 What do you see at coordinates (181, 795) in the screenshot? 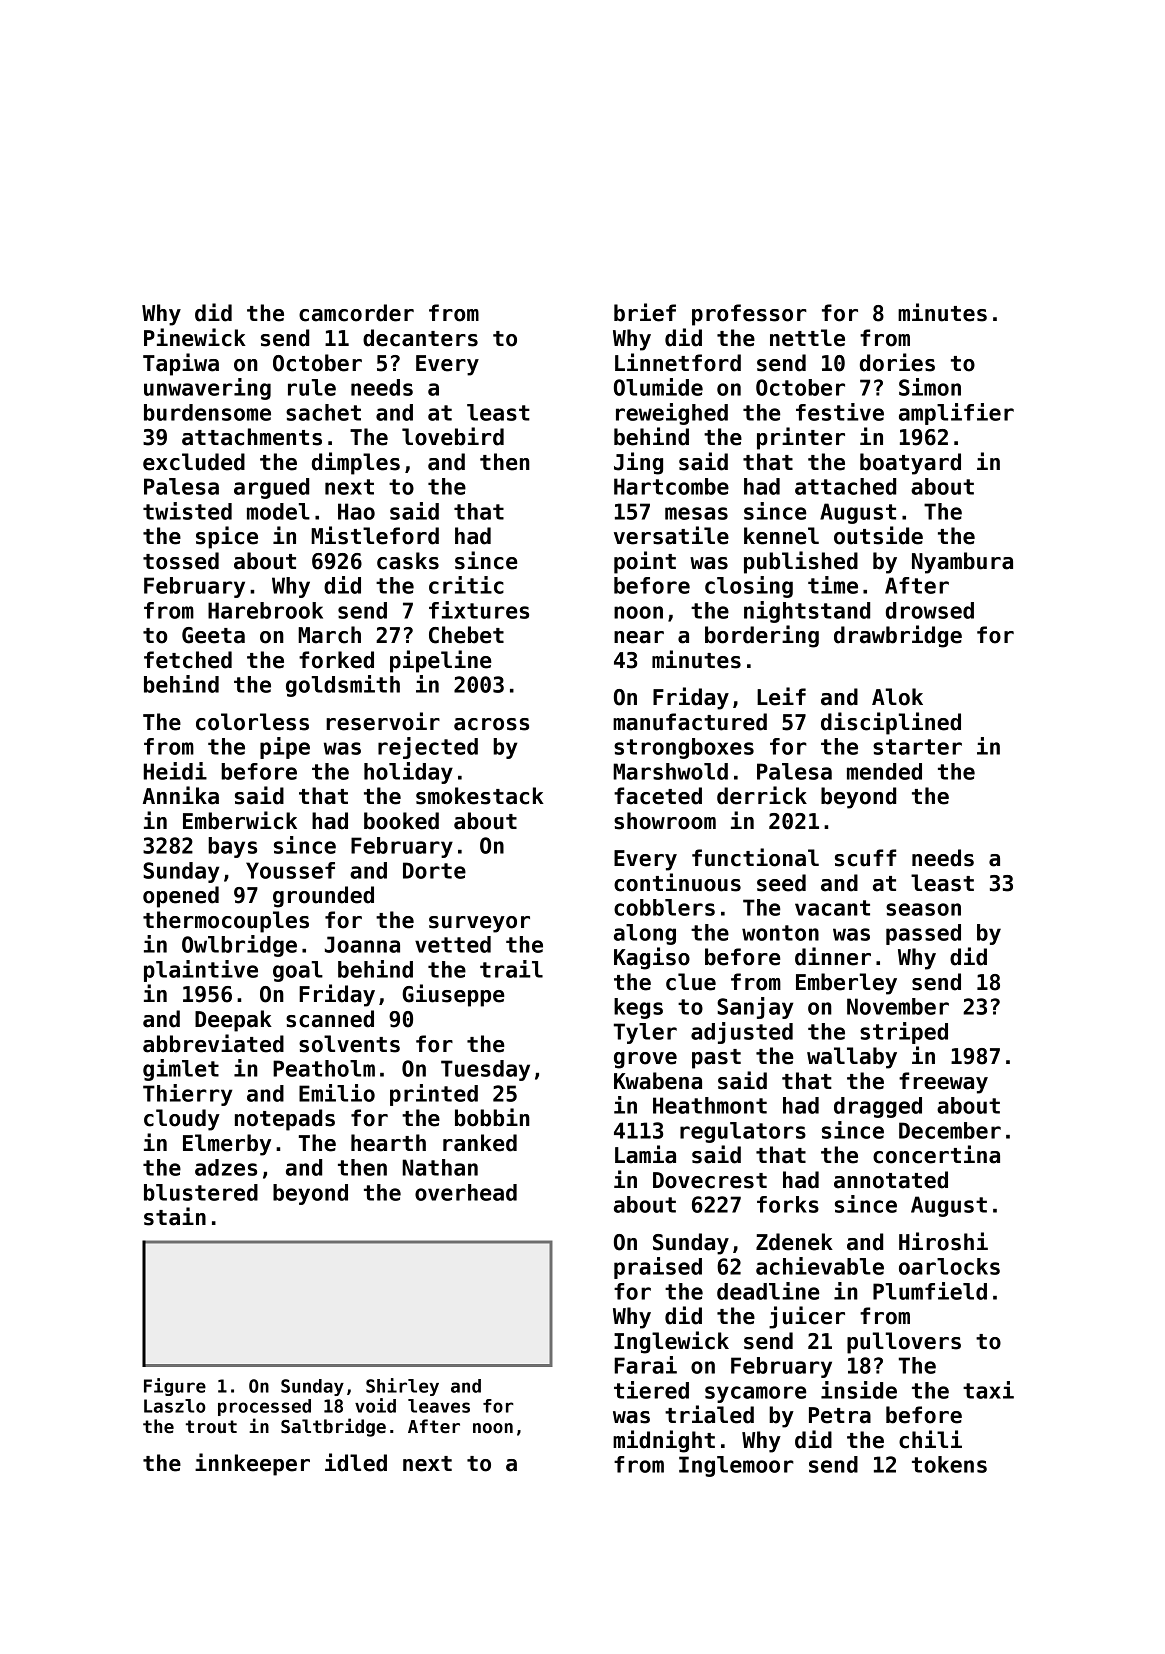
I see `Annika` at bounding box center [181, 795].
